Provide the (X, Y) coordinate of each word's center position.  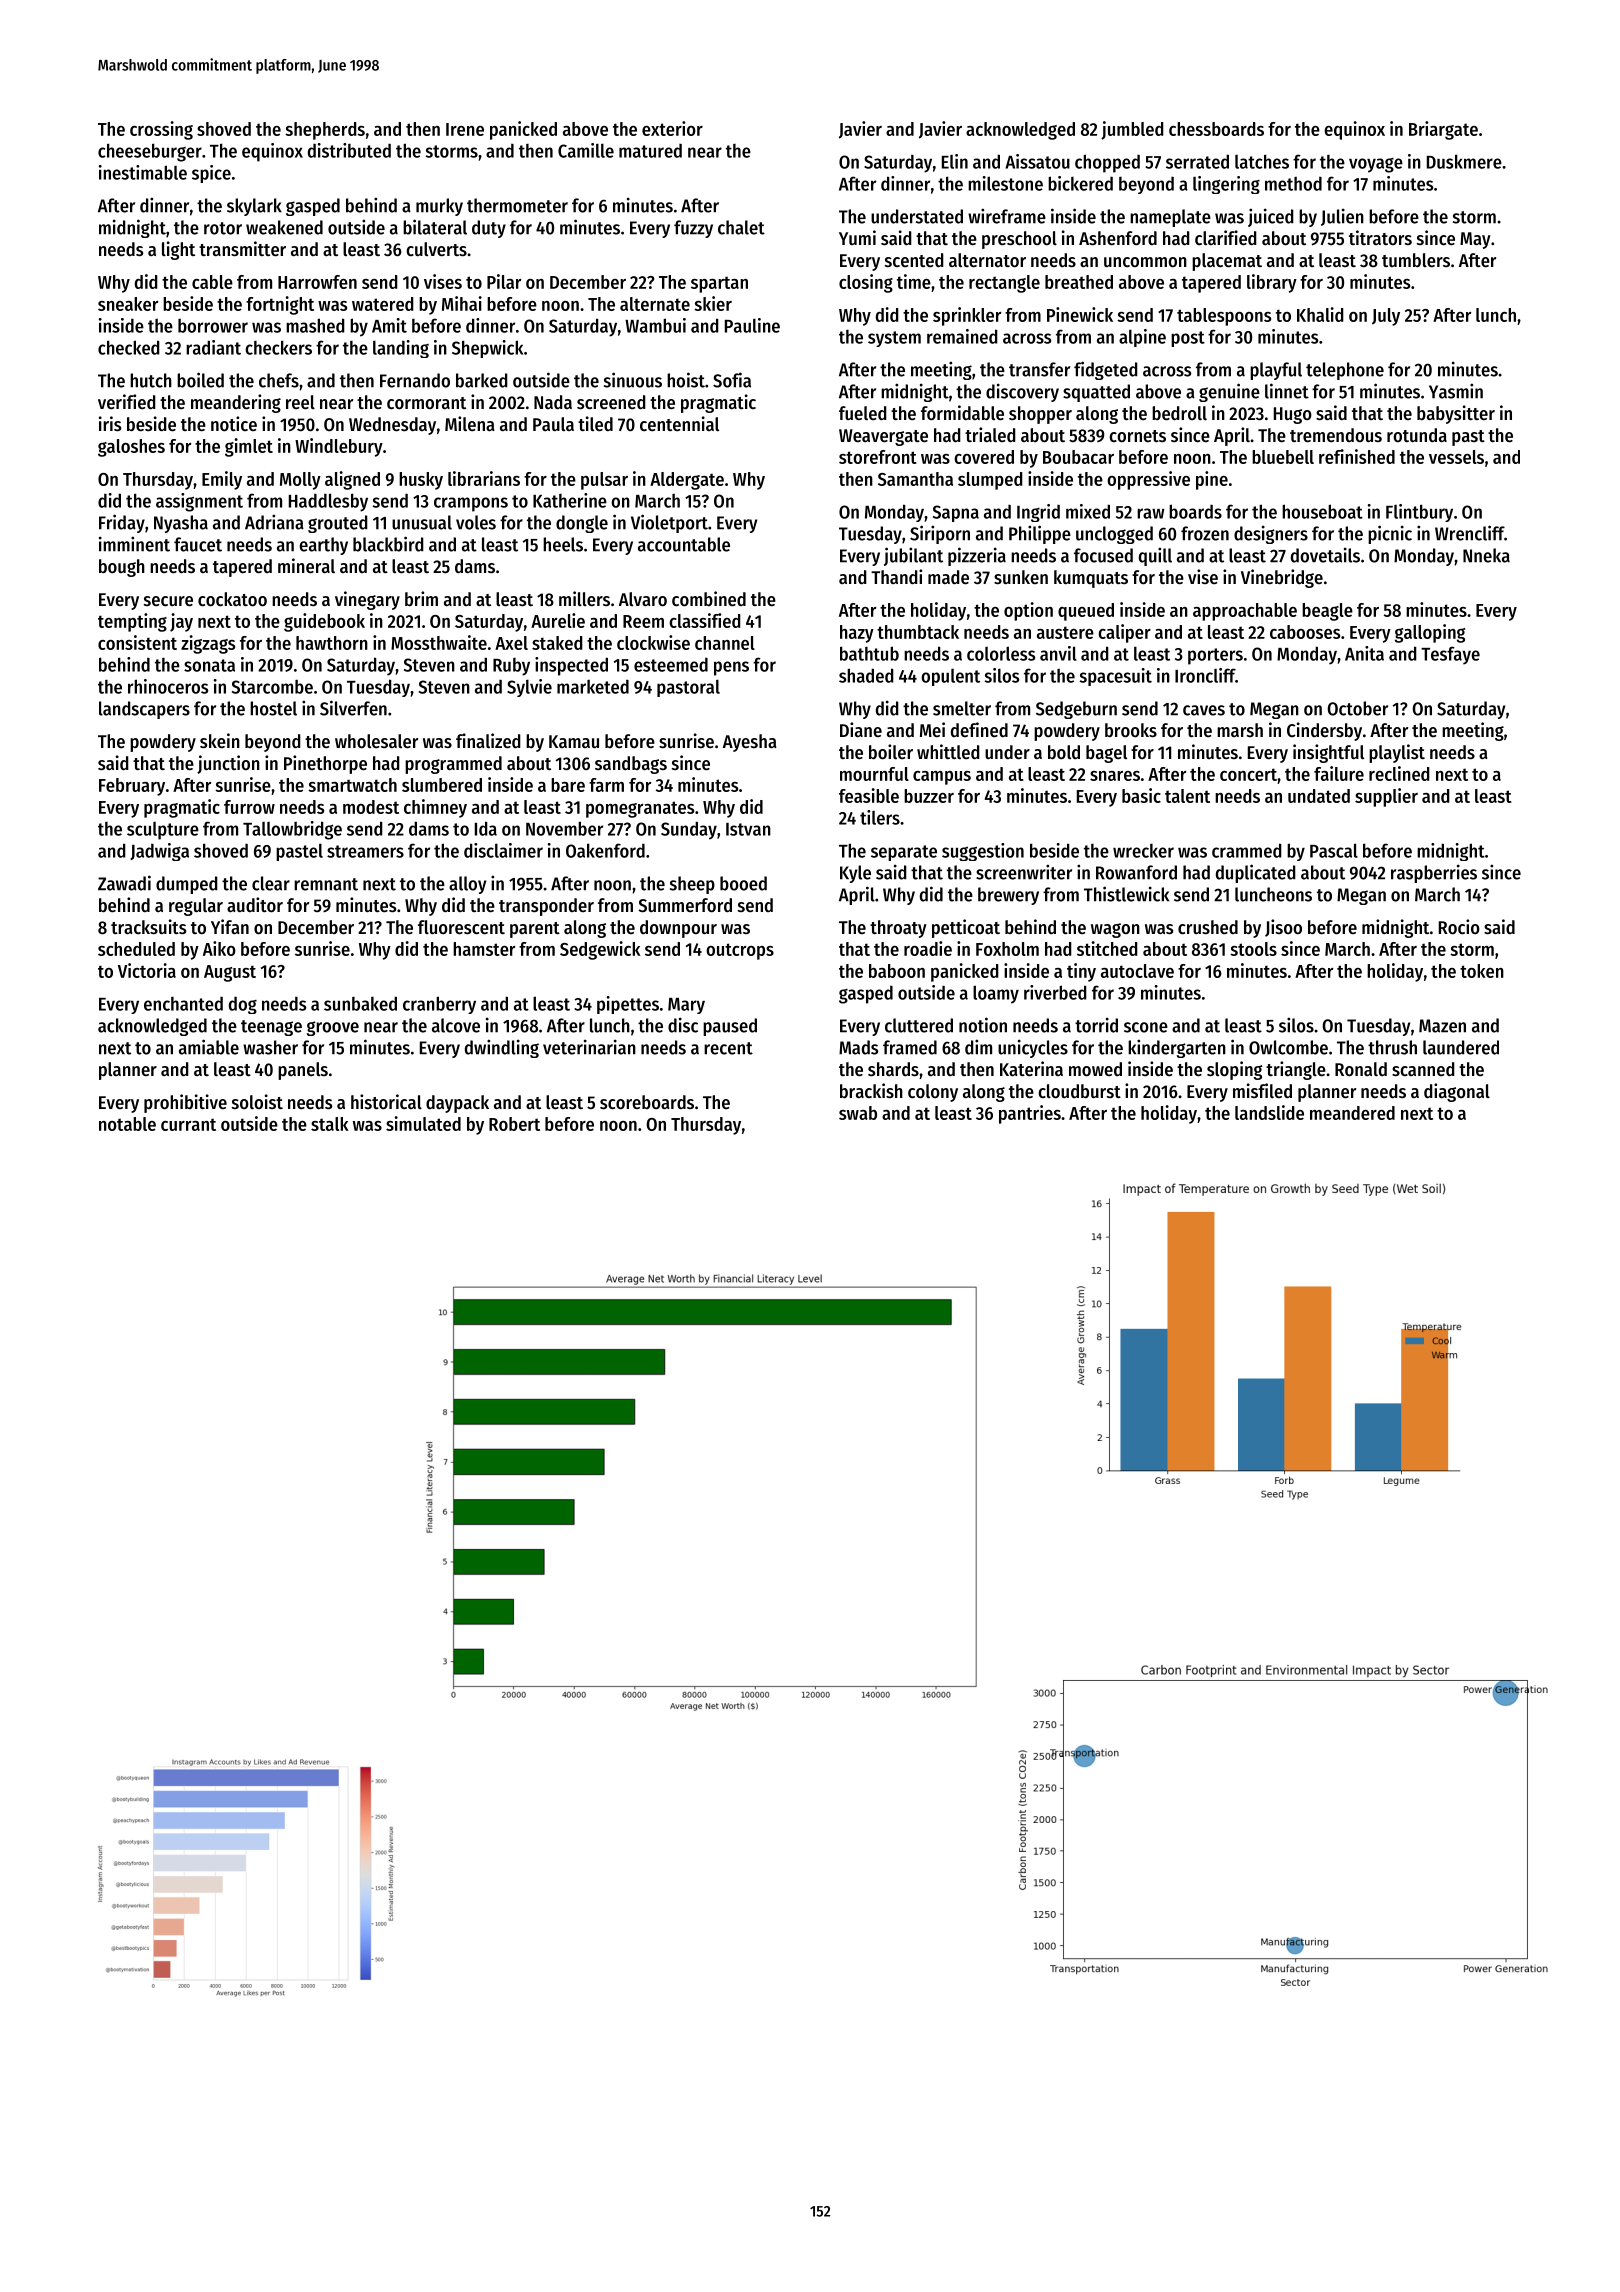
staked (557, 643)
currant (188, 1124)
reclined (1399, 773)
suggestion (983, 852)
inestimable (143, 172)
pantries (1030, 1114)
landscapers (144, 710)
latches (1262, 161)
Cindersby (1324, 731)
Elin (955, 161)
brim (421, 598)
